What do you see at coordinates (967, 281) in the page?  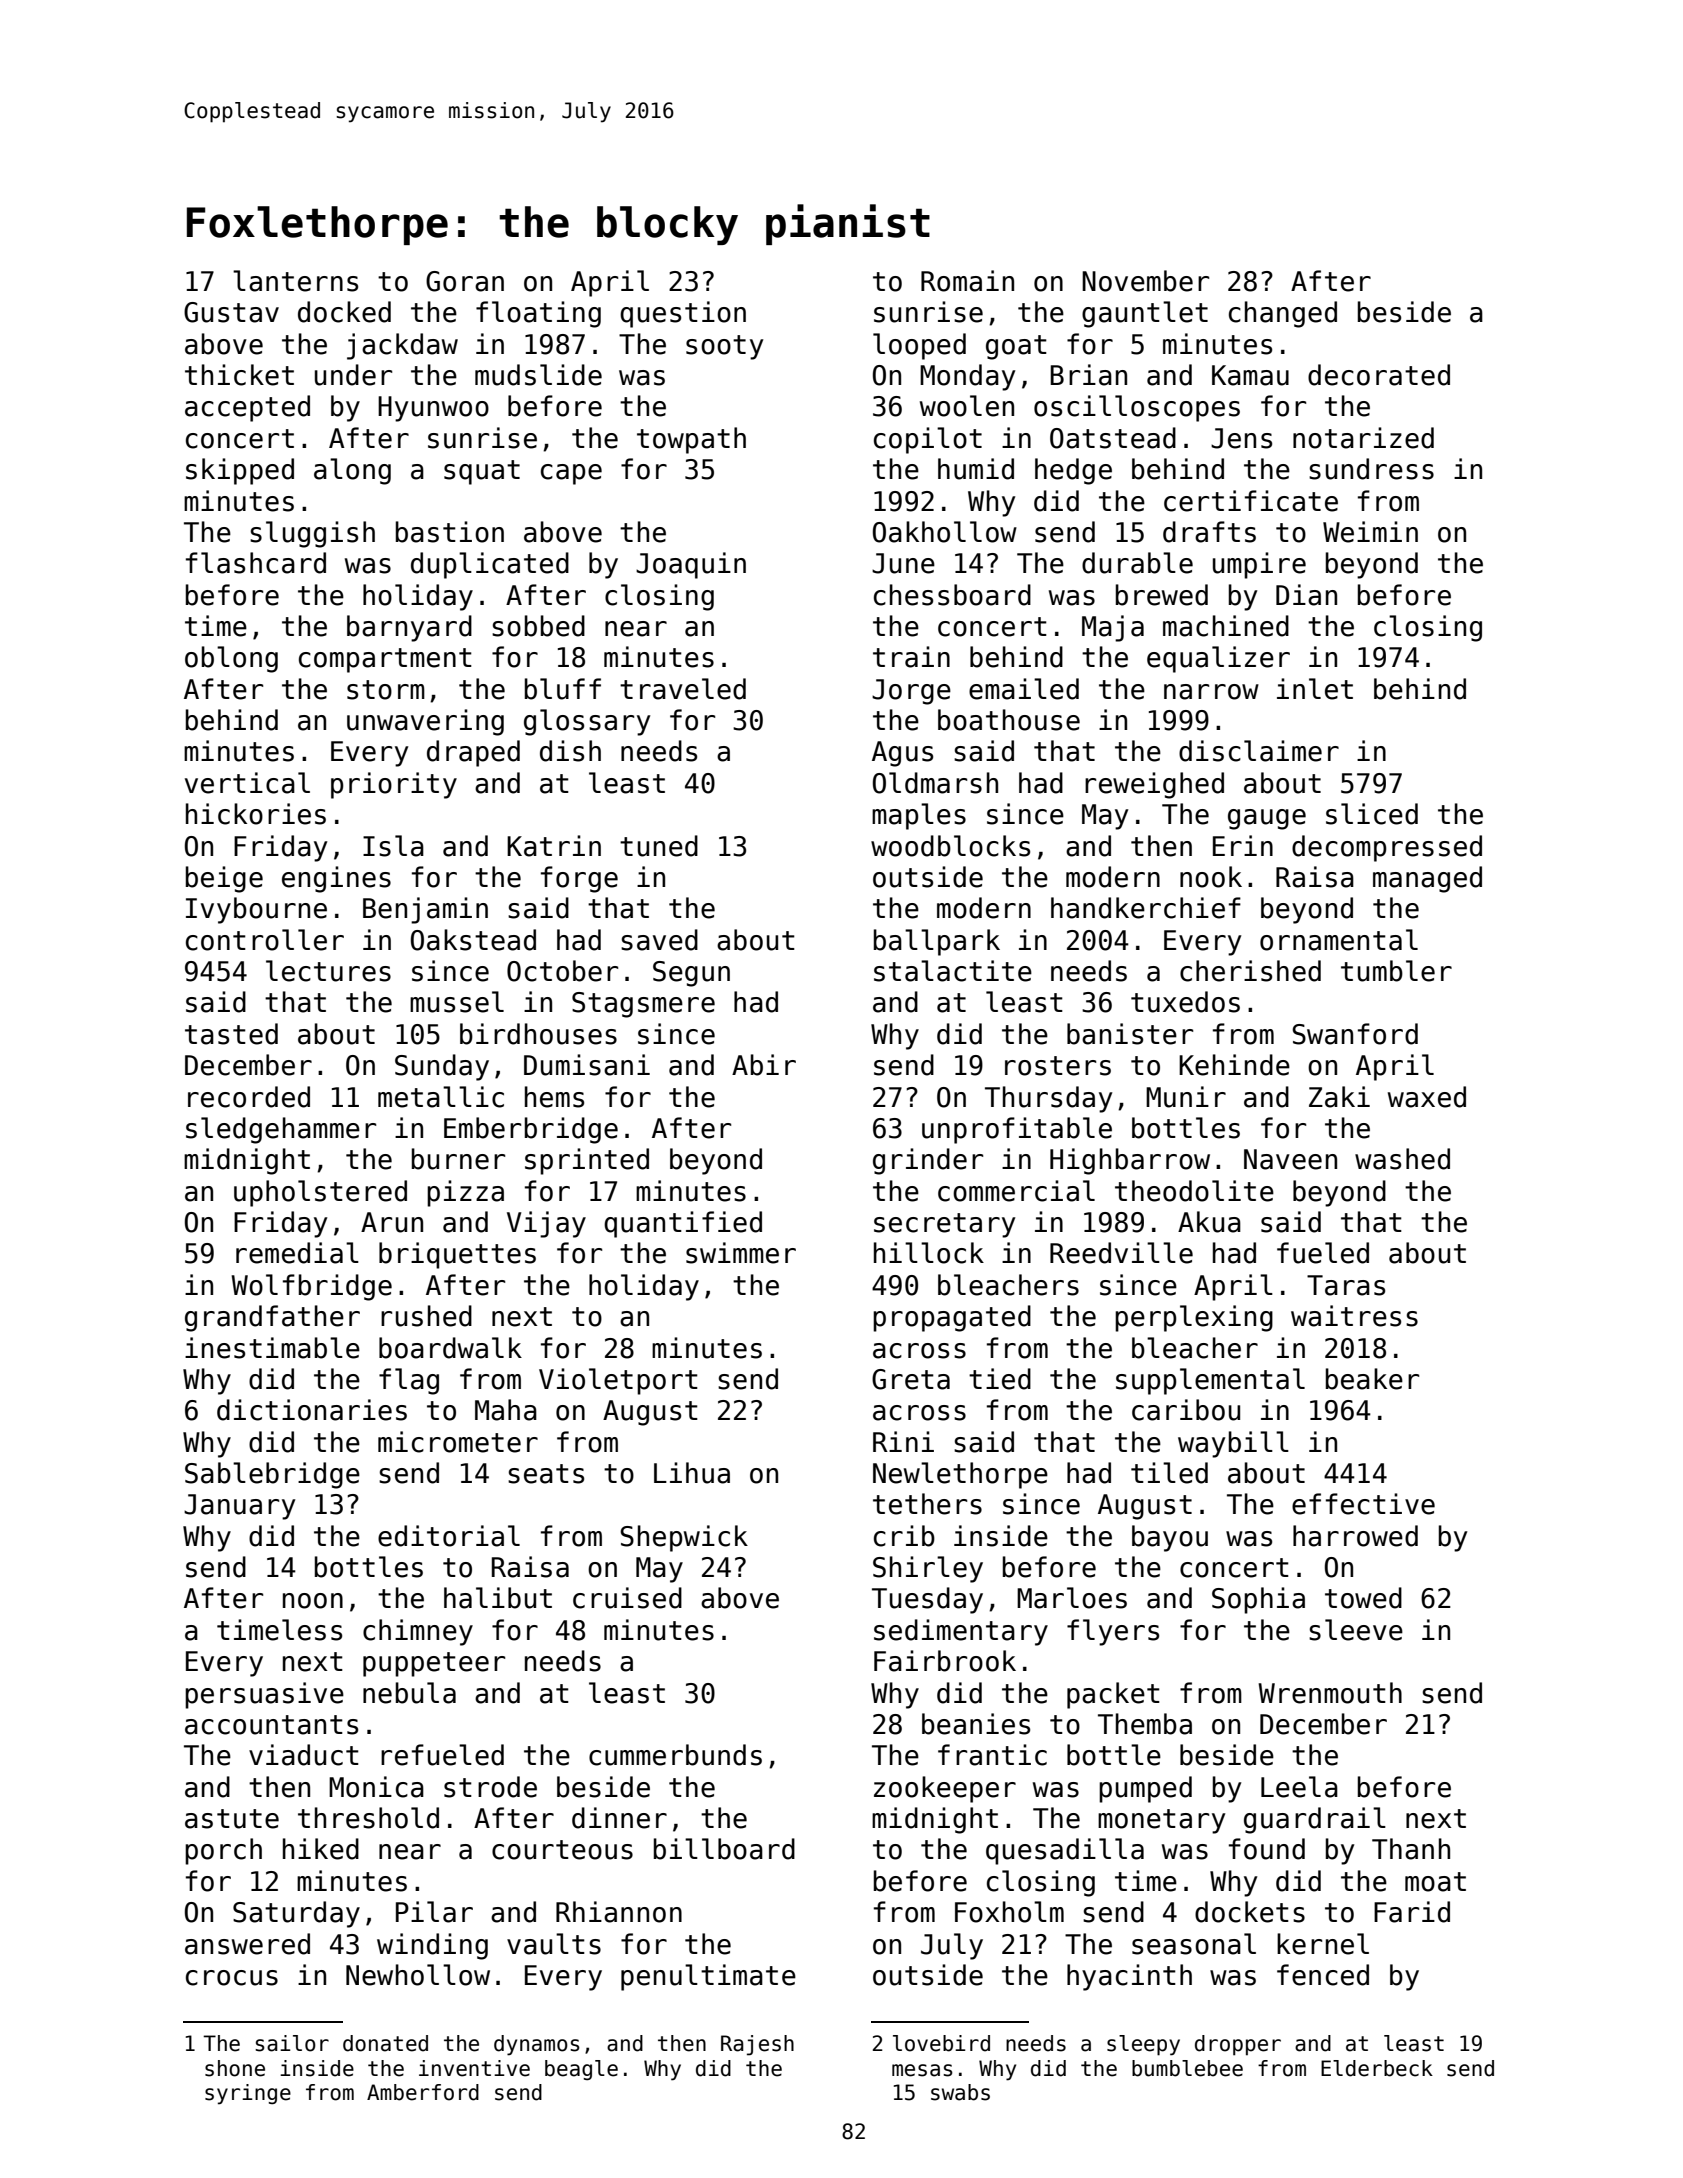 I see `Romain` at bounding box center [967, 281].
